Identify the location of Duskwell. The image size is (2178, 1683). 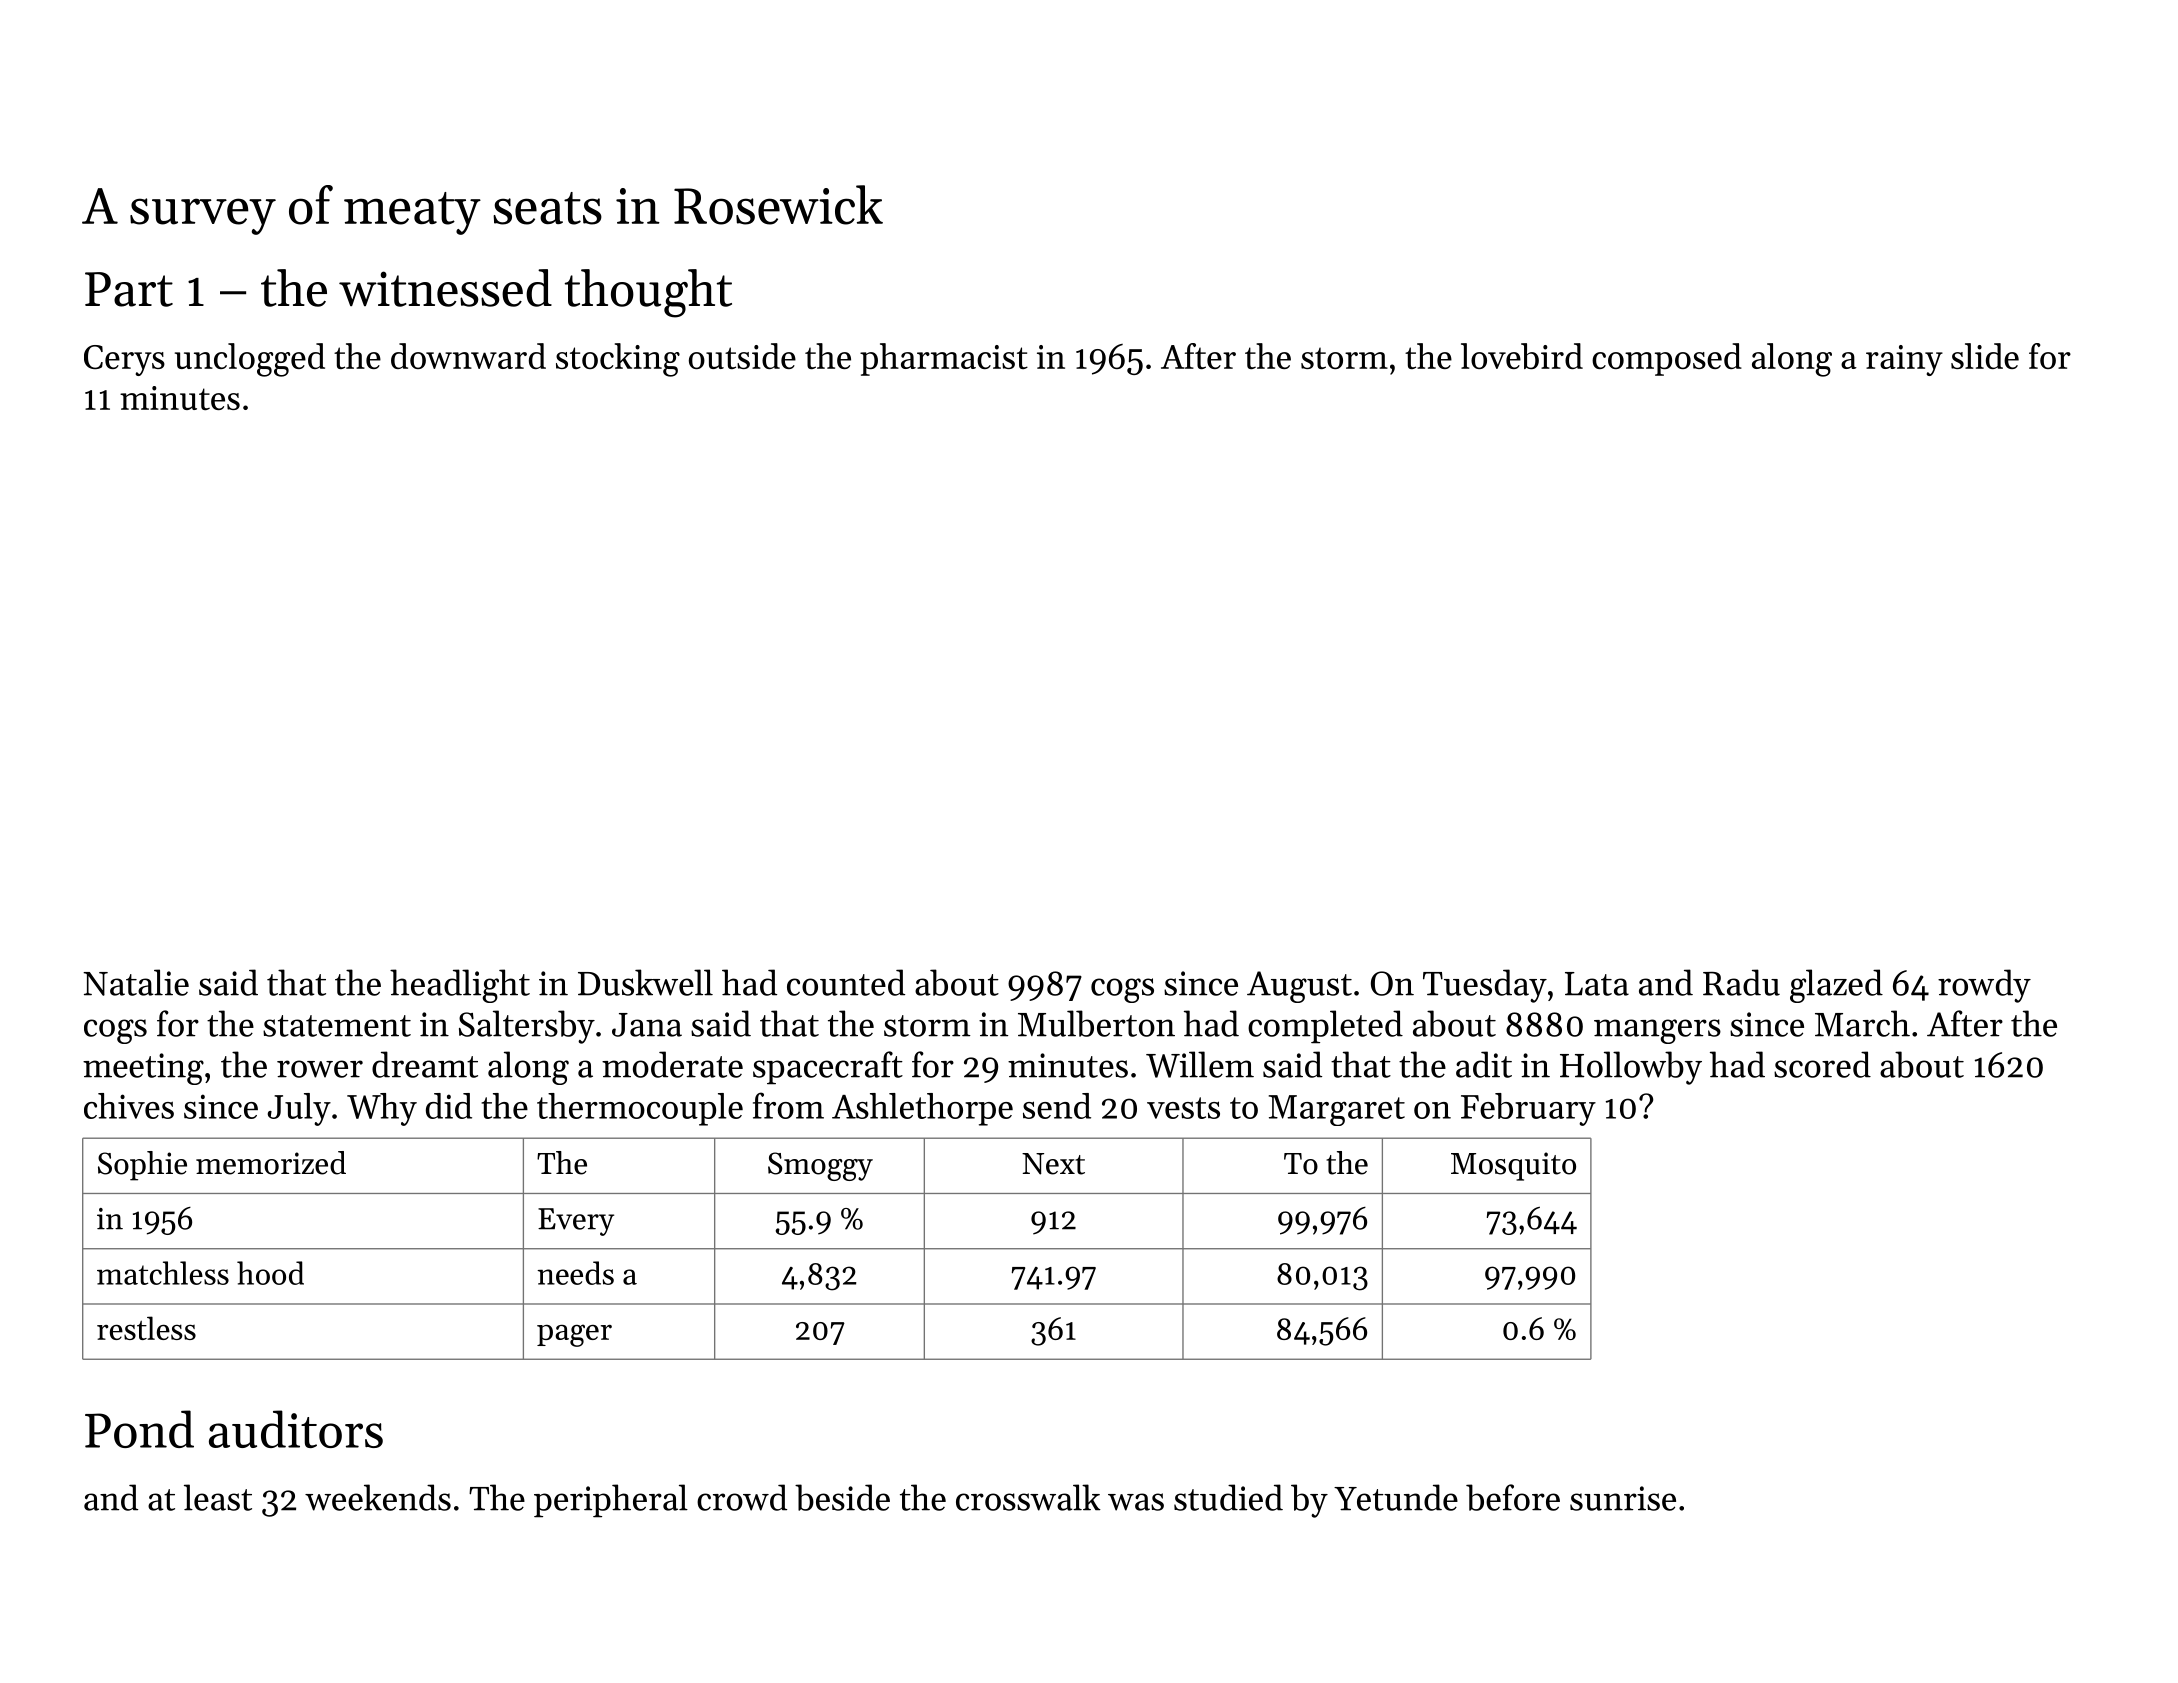
(645, 982).
